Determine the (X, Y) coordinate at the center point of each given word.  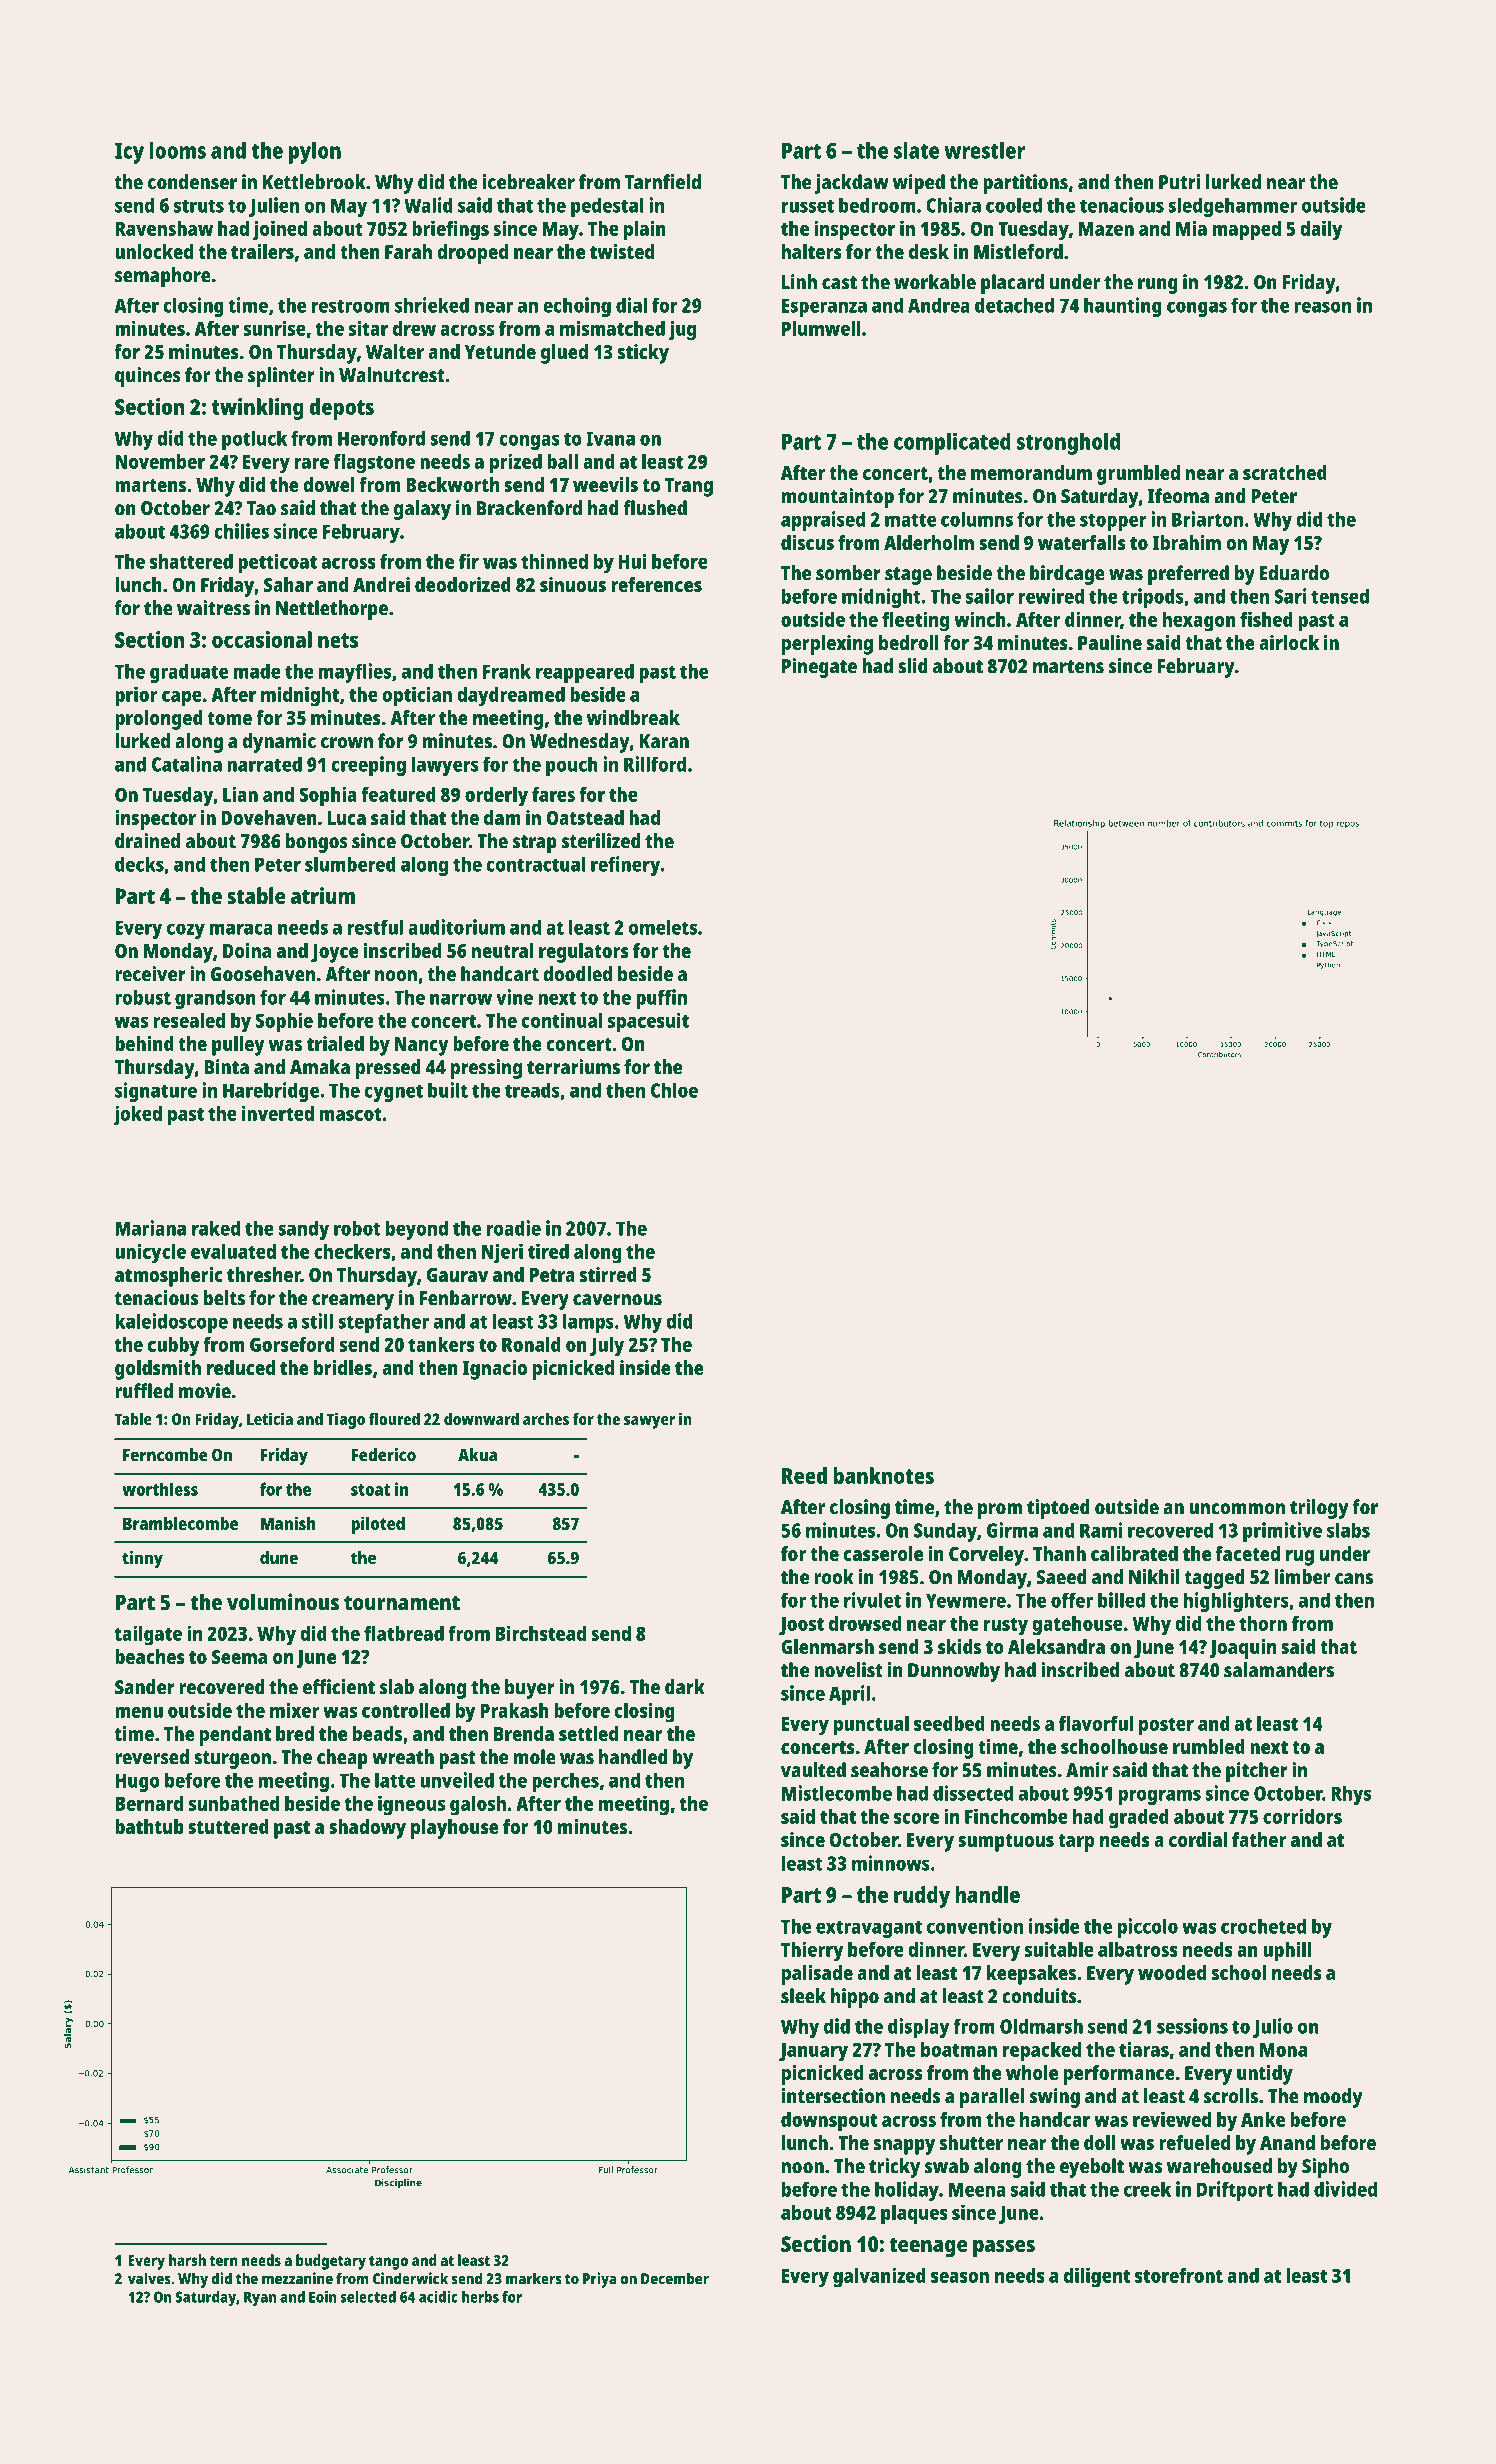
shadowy (367, 1829)
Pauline (1110, 642)
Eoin (323, 2296)
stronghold (1068, 444)
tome (229, 718)
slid (913, 666)
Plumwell (821, 328)
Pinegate (819, 668)
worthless (160, 1489)
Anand (1287, 2142)
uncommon (1237, 1509)
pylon (315, 153)
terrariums (573, 1067)
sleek (803, 1996)
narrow (461, 999)
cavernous (617, 1300)
